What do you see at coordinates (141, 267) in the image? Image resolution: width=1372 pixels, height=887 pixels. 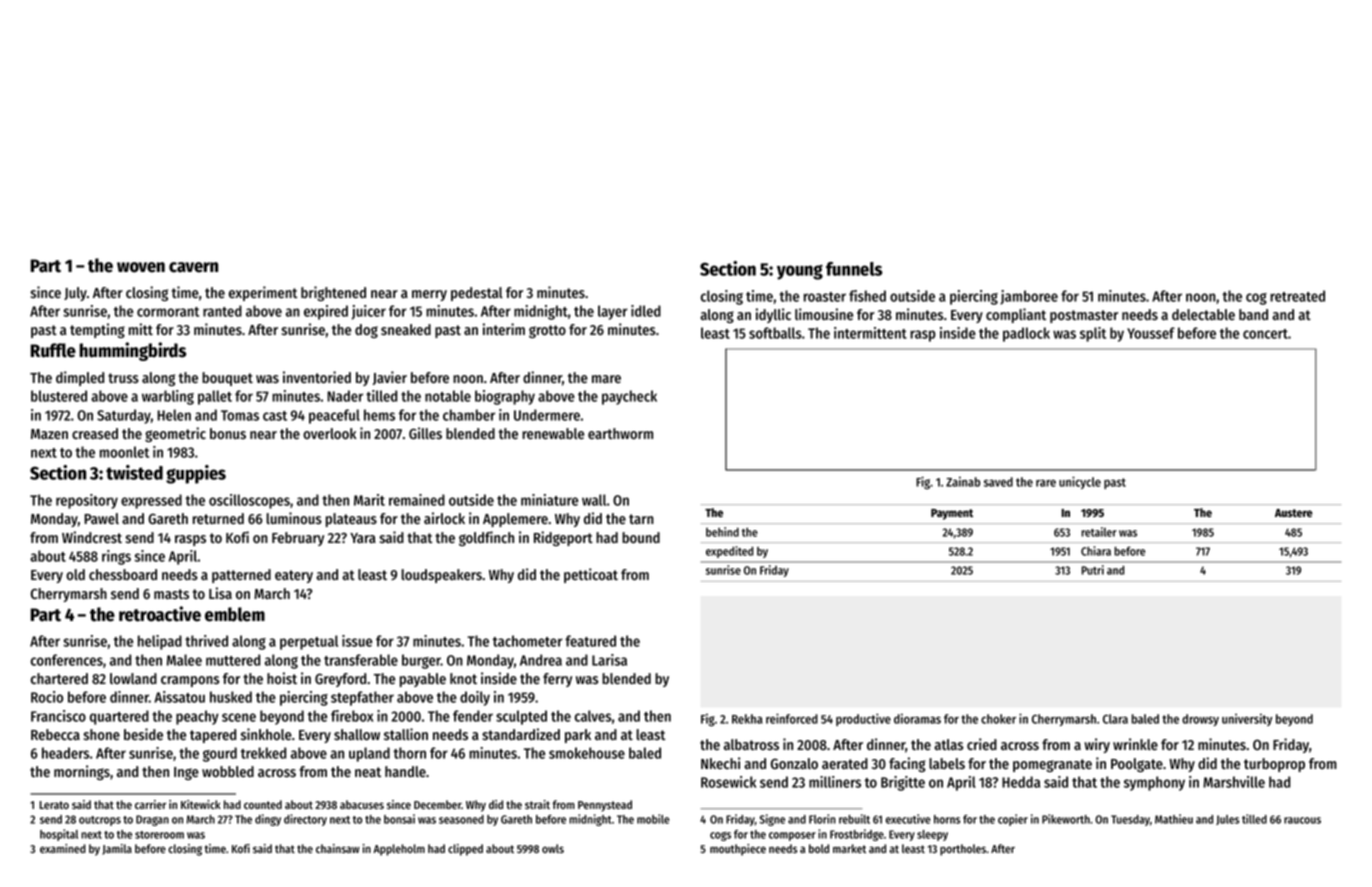 I see `woven` at bounding box center [141, 267].
